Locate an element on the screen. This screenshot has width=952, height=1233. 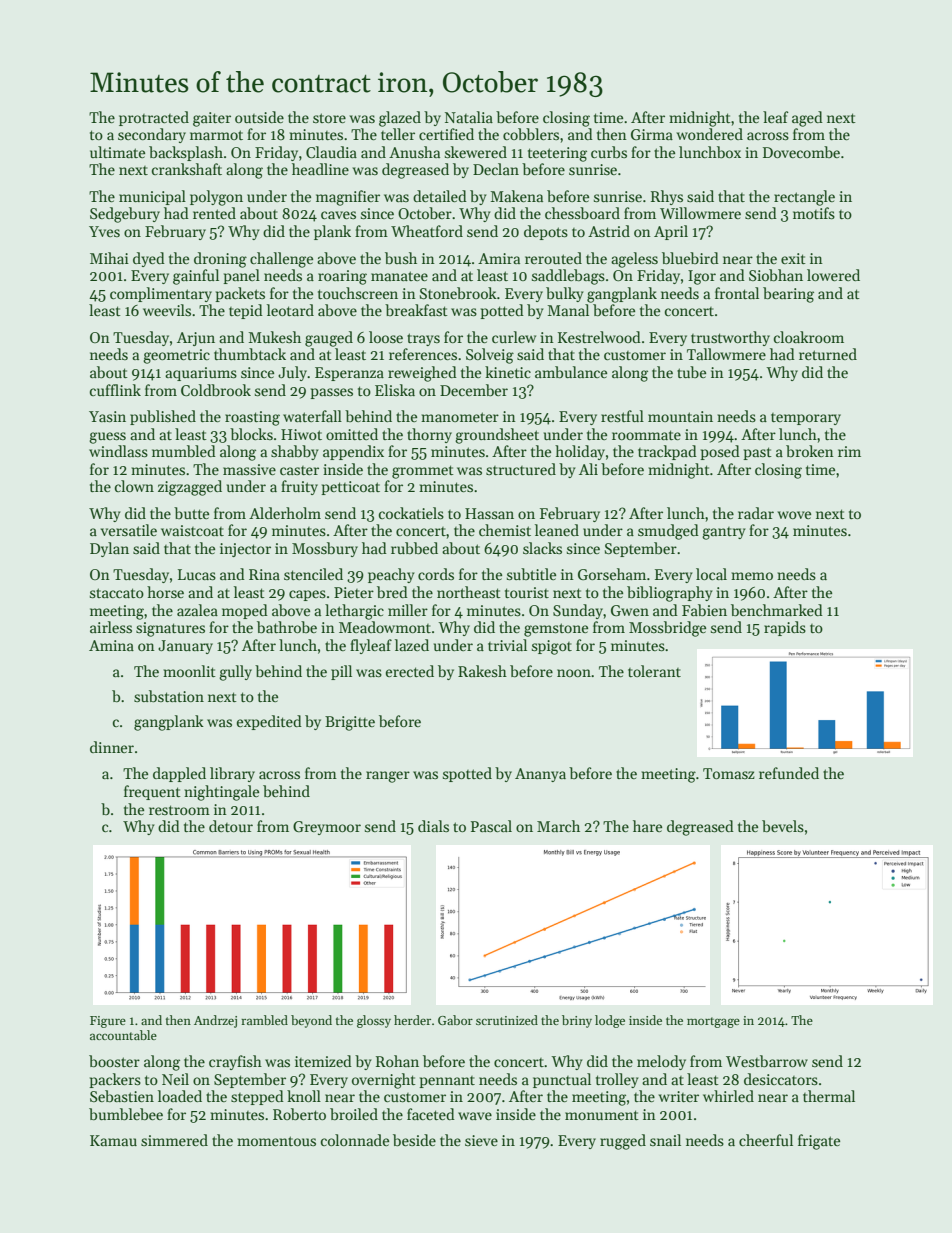
momentous is located at coordinates (276, 1141).
